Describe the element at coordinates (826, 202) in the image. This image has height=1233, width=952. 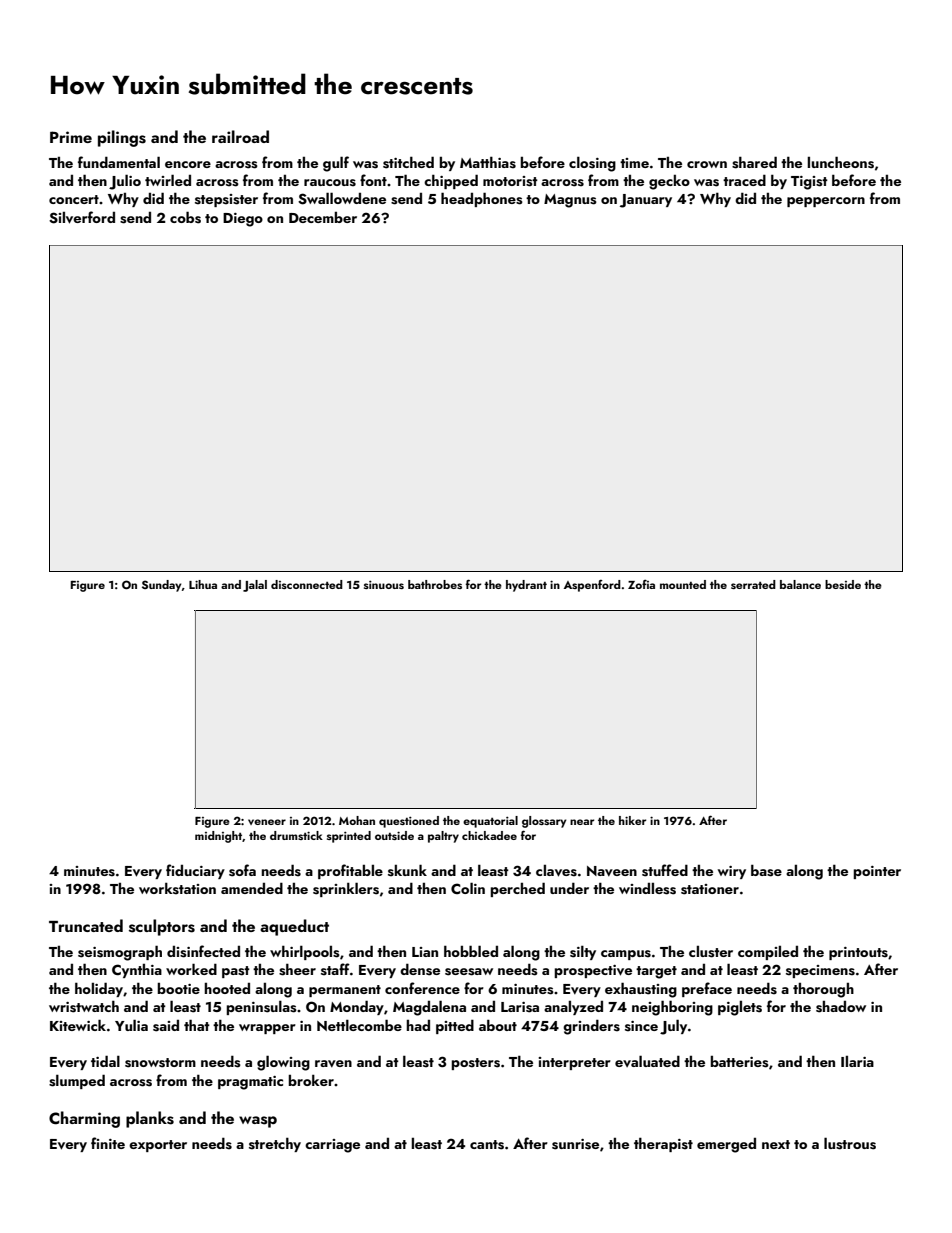
I see `peppercorn` at that location.
